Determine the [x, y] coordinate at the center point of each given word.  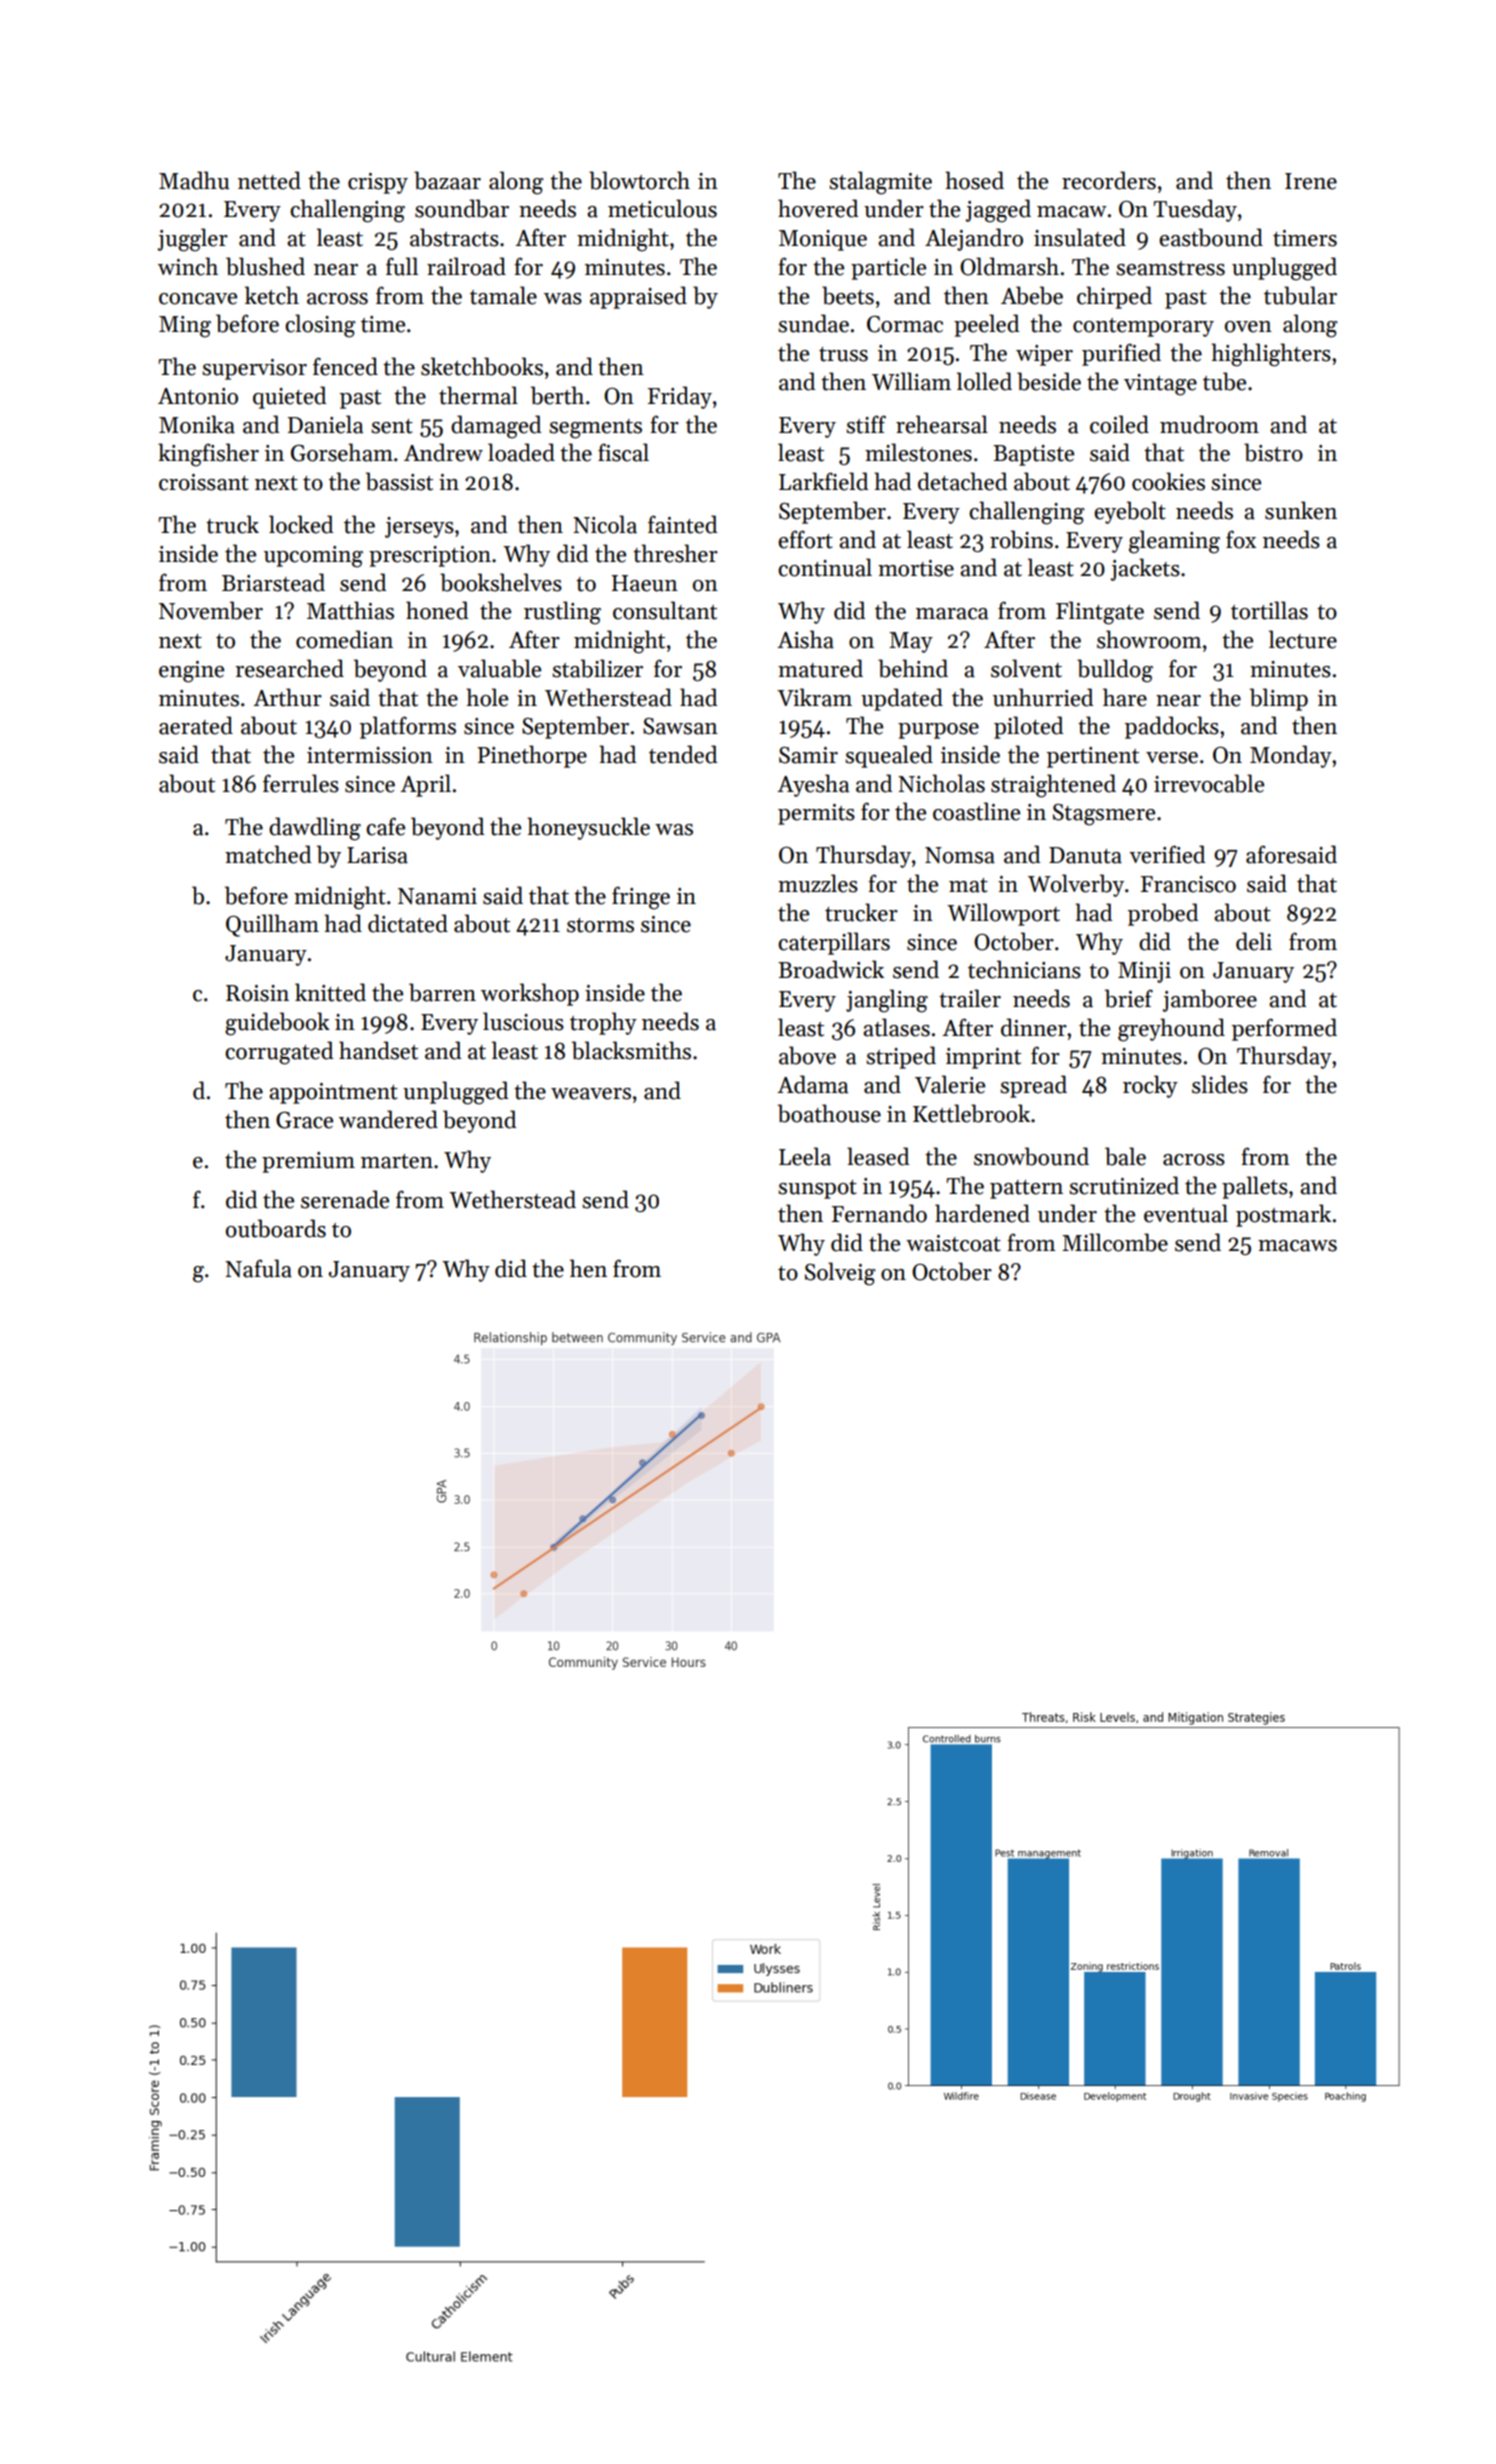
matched [268, 854]
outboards [276, 1228]
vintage [1160, 385]
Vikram [814, 697]
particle [888, 268]
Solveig [840, 1274]
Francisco [1188, 884]
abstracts [454, 237]
